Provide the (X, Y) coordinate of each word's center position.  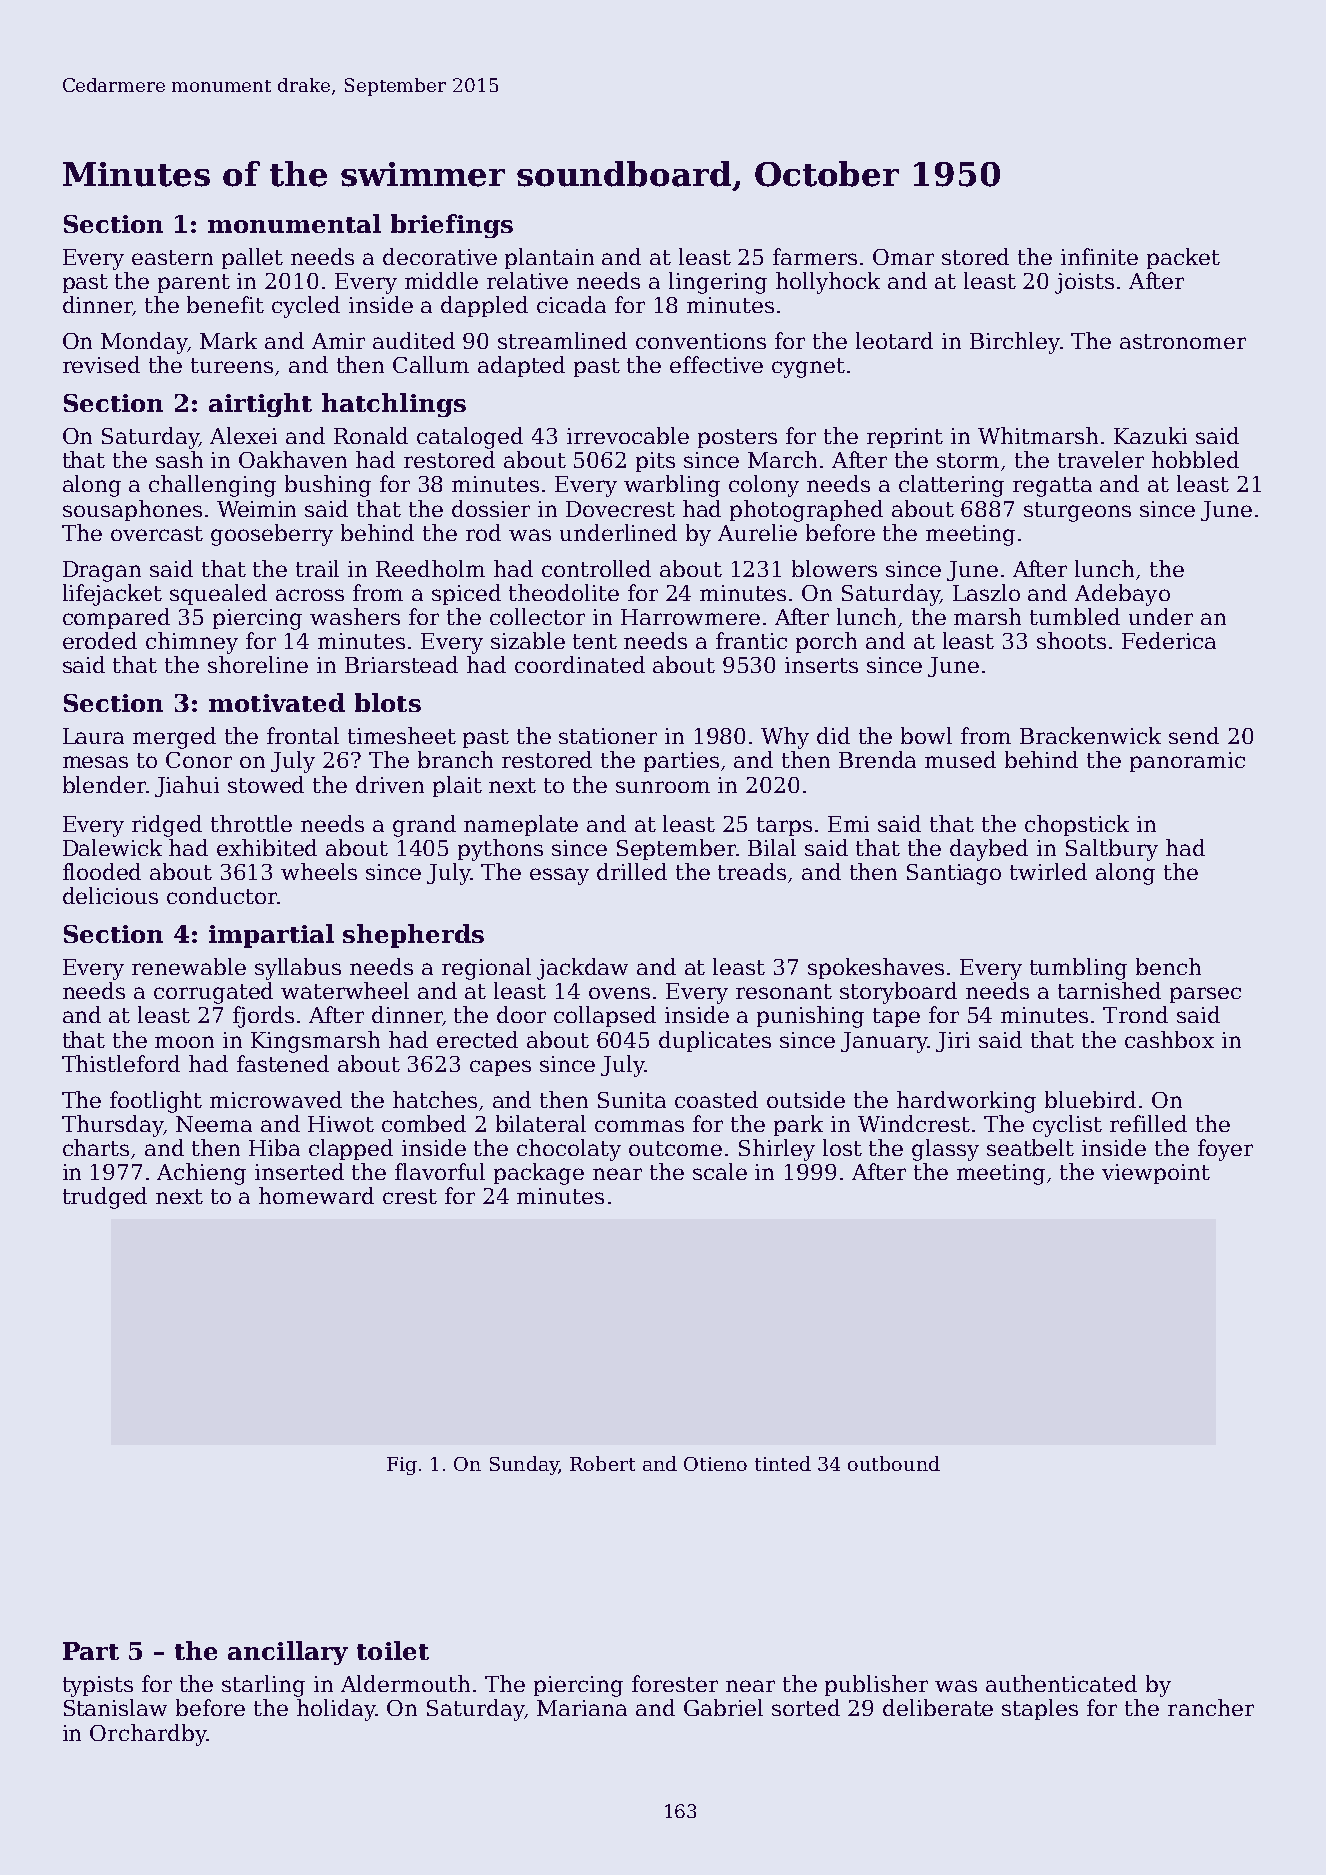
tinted (783, 1463)
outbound (894, 1463)
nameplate (521, 825)
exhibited (267, 847)
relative (527, 280)
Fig (402, 1466)
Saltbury (1112, 850)
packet (1183, 258)
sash (179, 459)
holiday (336, 1710)
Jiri (953, 1042)
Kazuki (1150, 435)
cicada (571, 304)
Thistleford (121, 1063)
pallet (252, 258)
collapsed (605, 1016)
